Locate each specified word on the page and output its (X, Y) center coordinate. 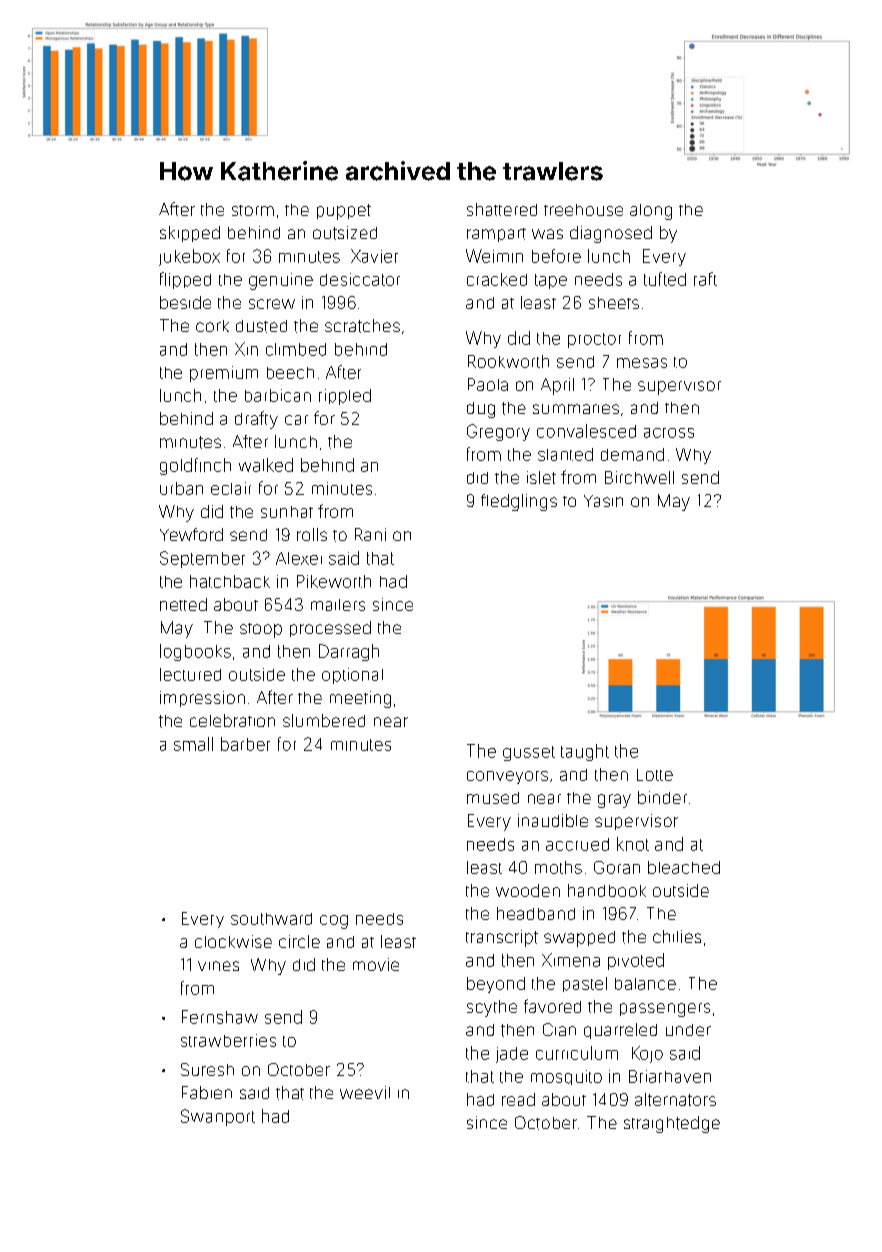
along (651, 212)
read (518, 1099)
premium (224, 374)
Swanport (218, 1117)
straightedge (672, 1124)
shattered (502, 209)
